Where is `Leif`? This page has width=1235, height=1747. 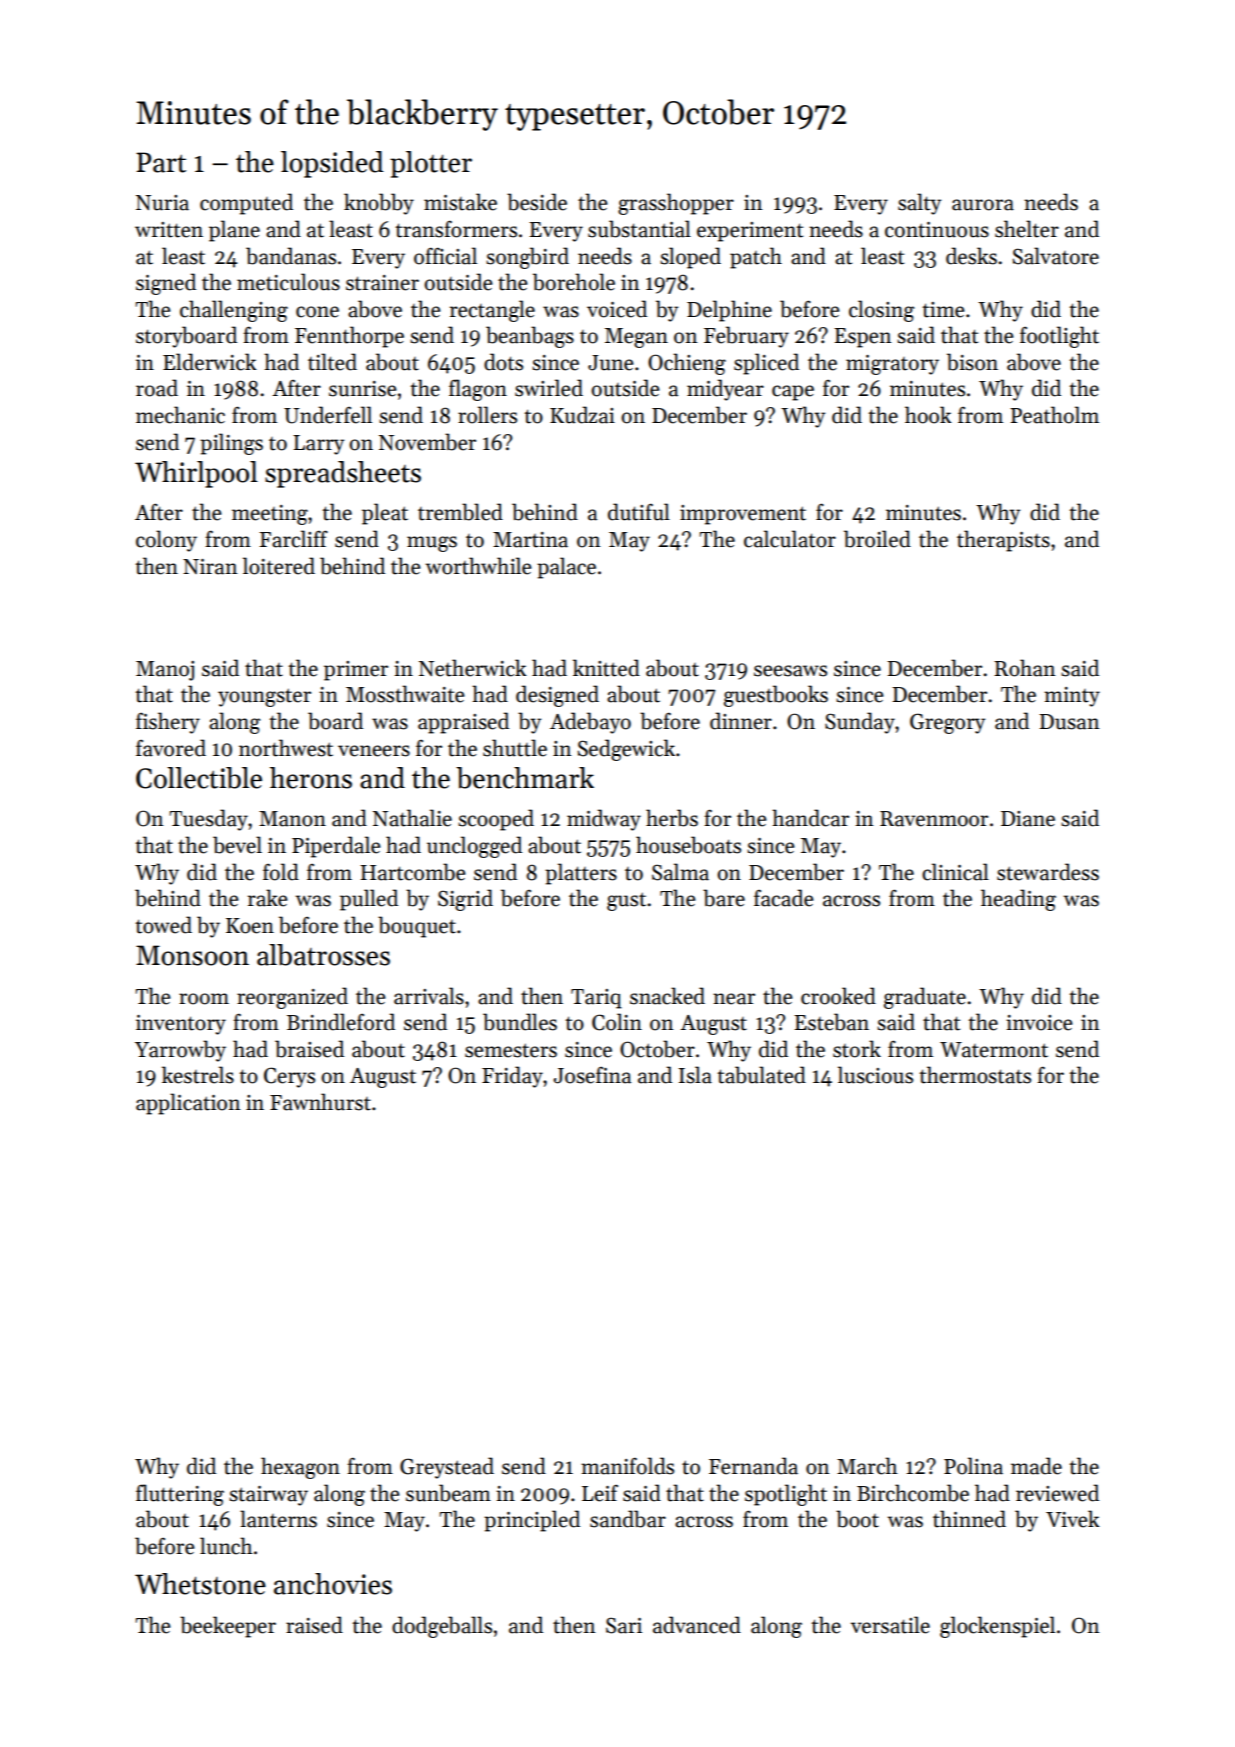
Leif is located at coordinates (600, 1493).
